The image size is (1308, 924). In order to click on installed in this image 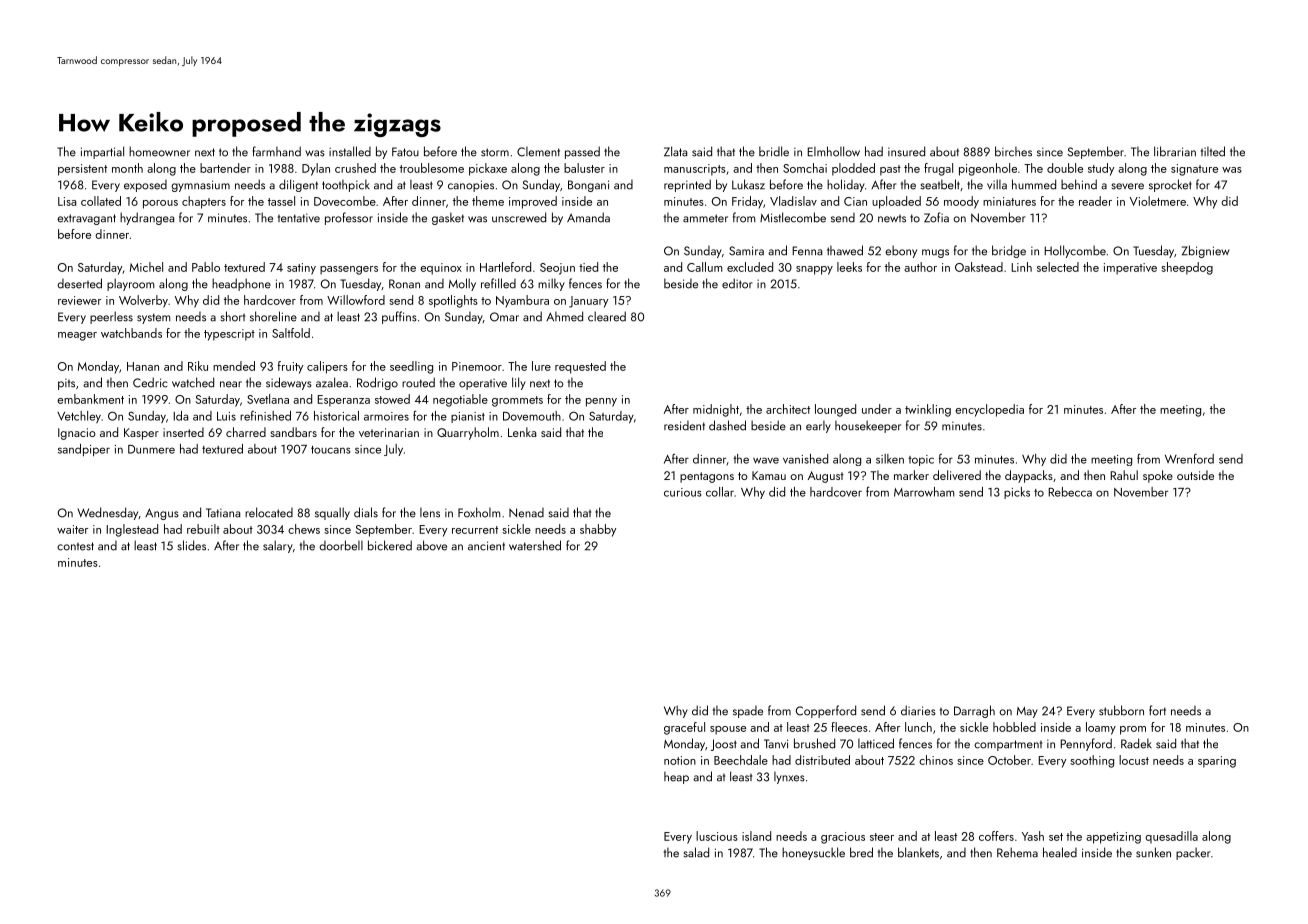, I will do `click(350, 151)`.
